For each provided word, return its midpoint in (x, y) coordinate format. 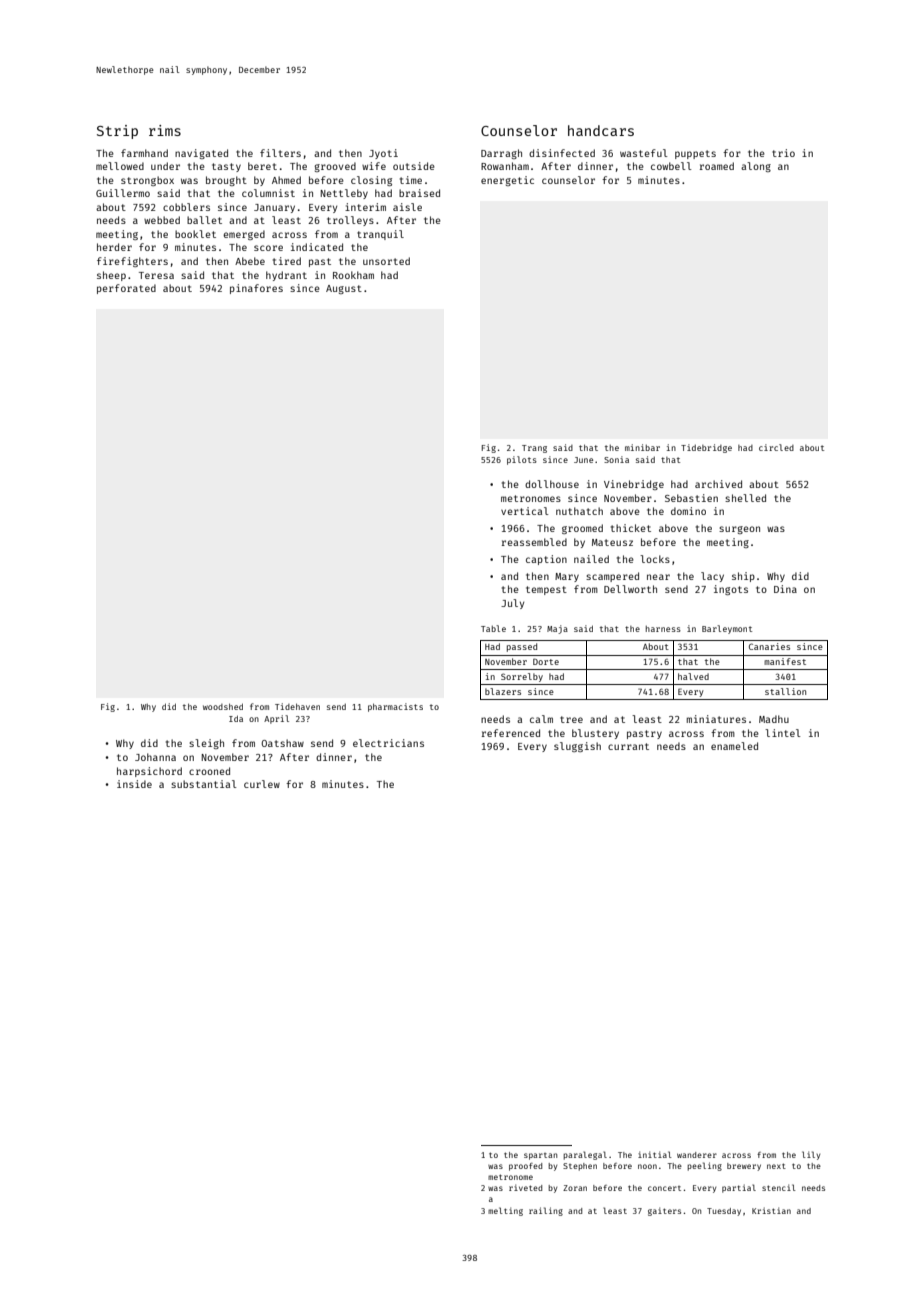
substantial (204, 784)
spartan (540, 1156)
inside (134, 784)
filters (280, 153)
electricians (388, 743)
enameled (734, 746)
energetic (507, 181)
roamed (717, 166)
